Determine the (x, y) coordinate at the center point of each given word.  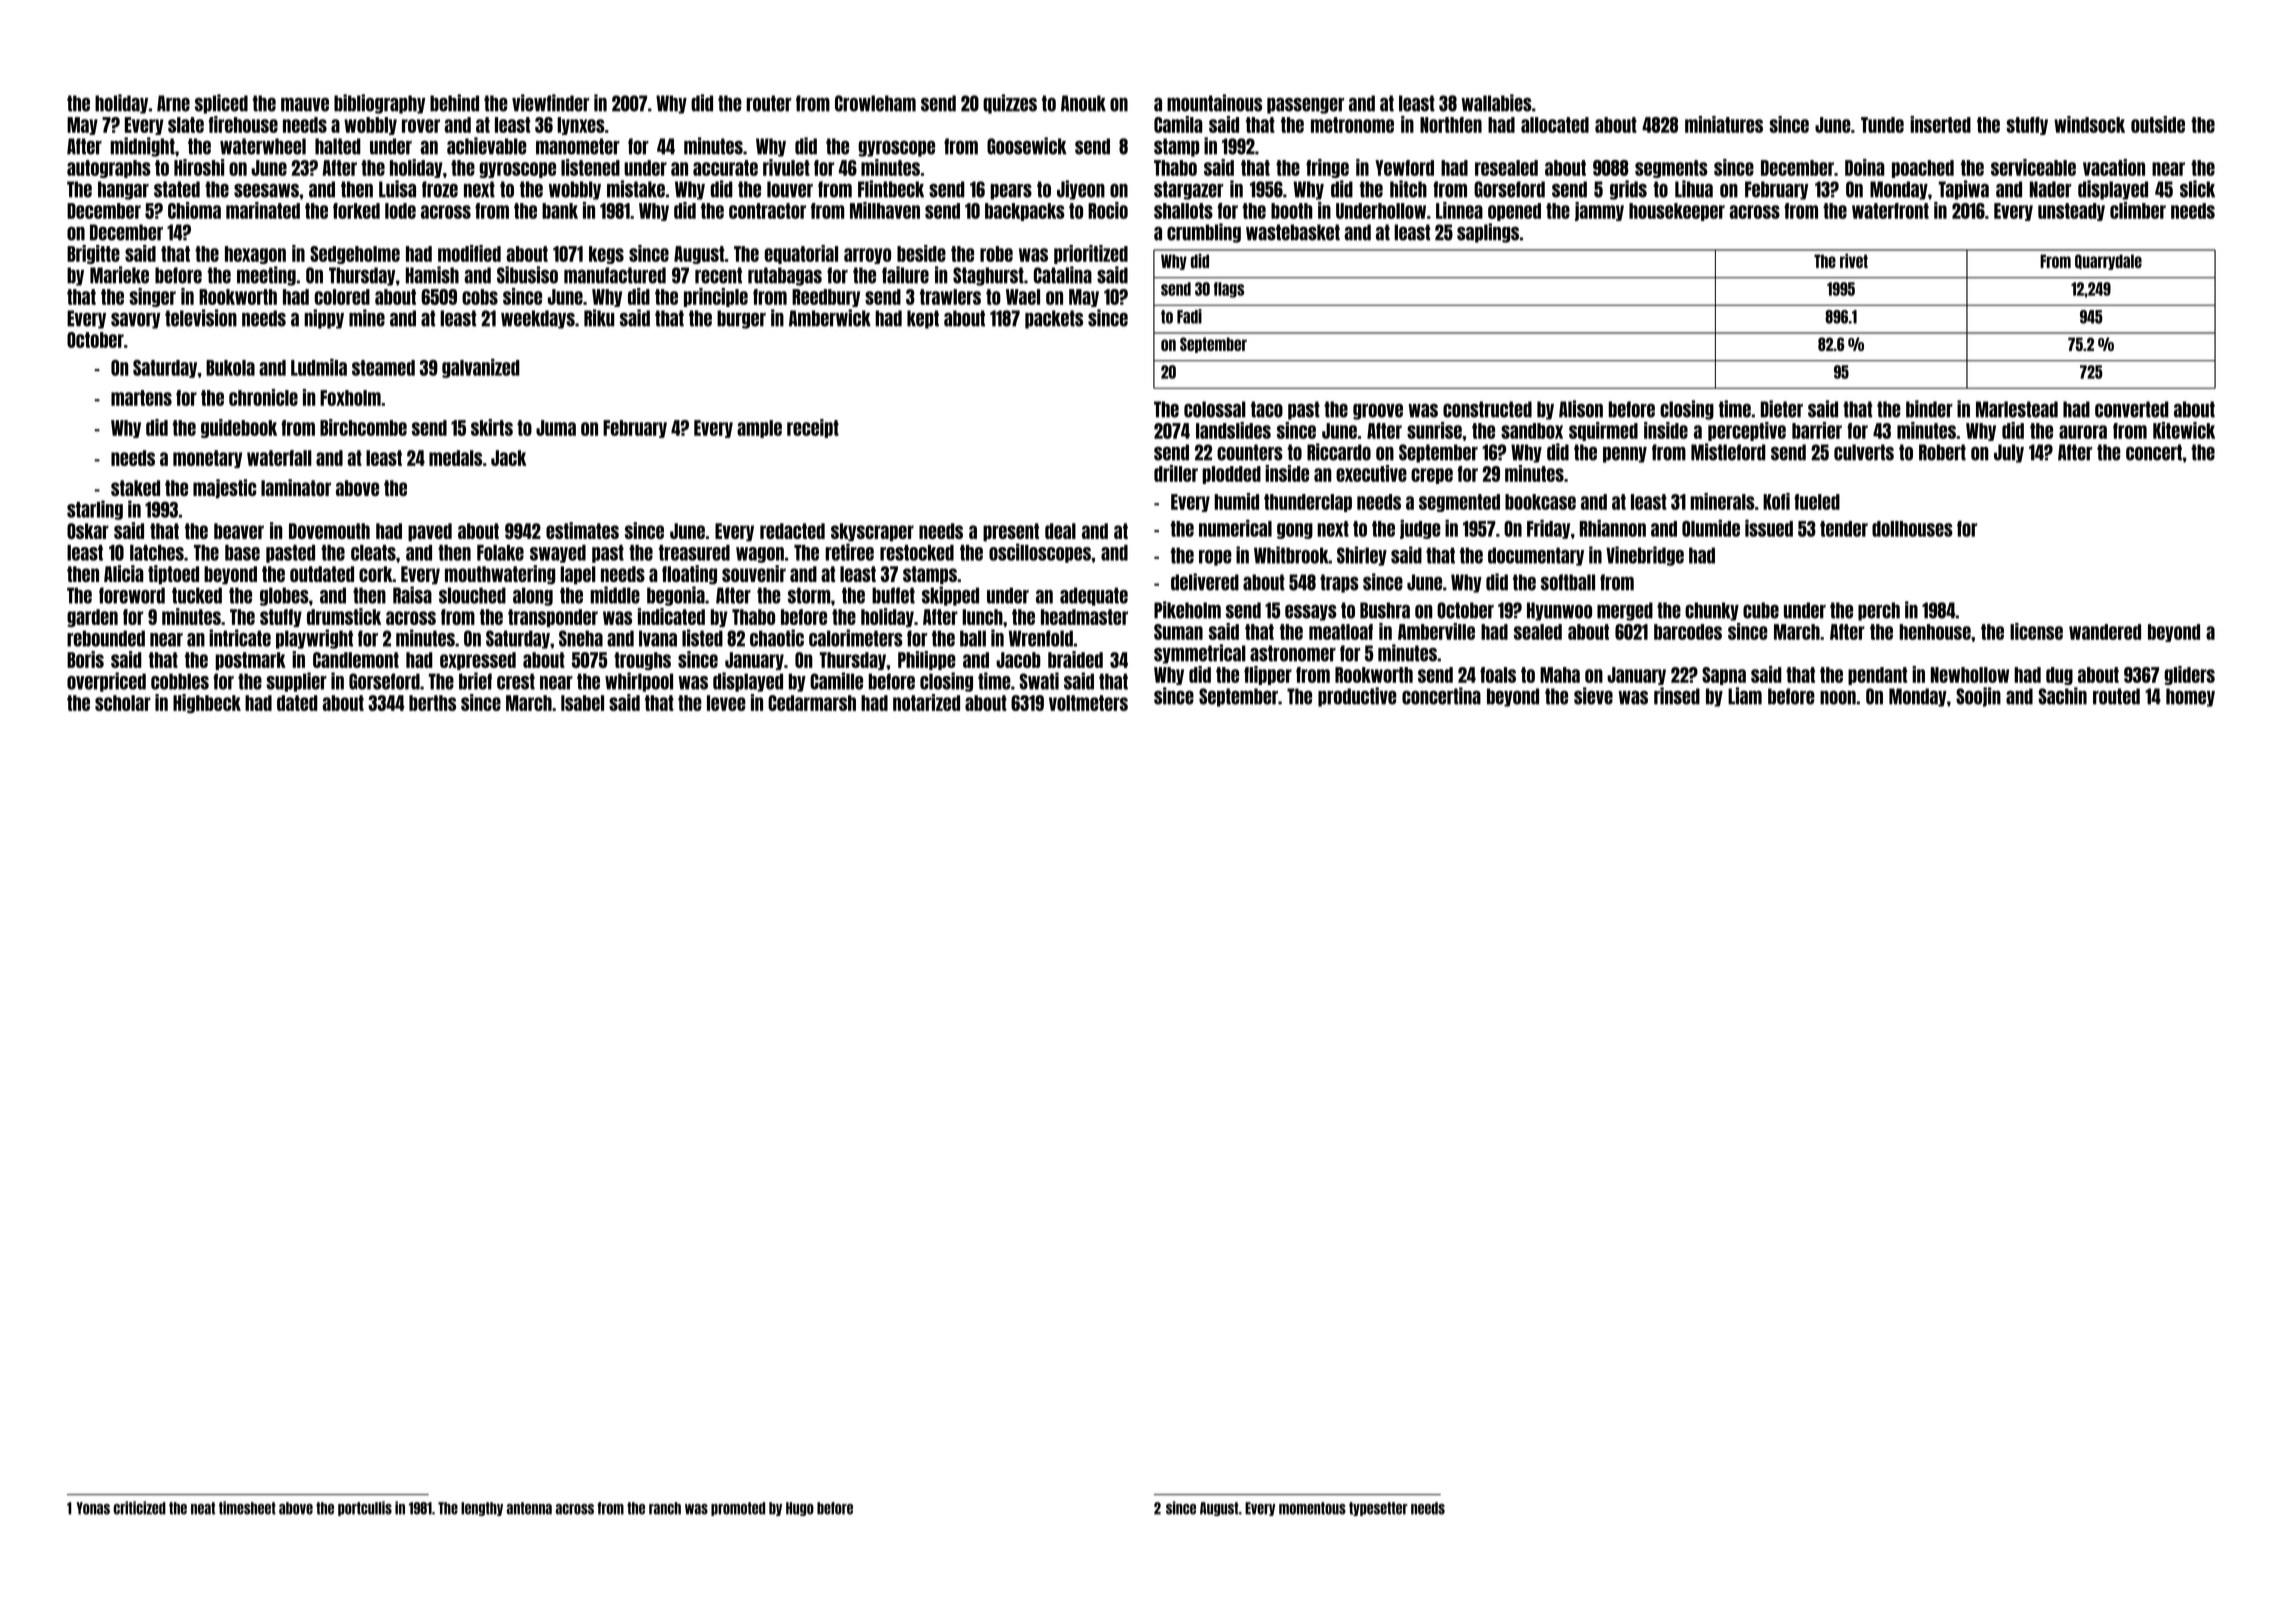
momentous (1312, 1508)
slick (2197, 189)
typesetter (1378, 1509)
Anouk (1083, 103)
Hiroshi (199, 167)
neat (203, 1508)
